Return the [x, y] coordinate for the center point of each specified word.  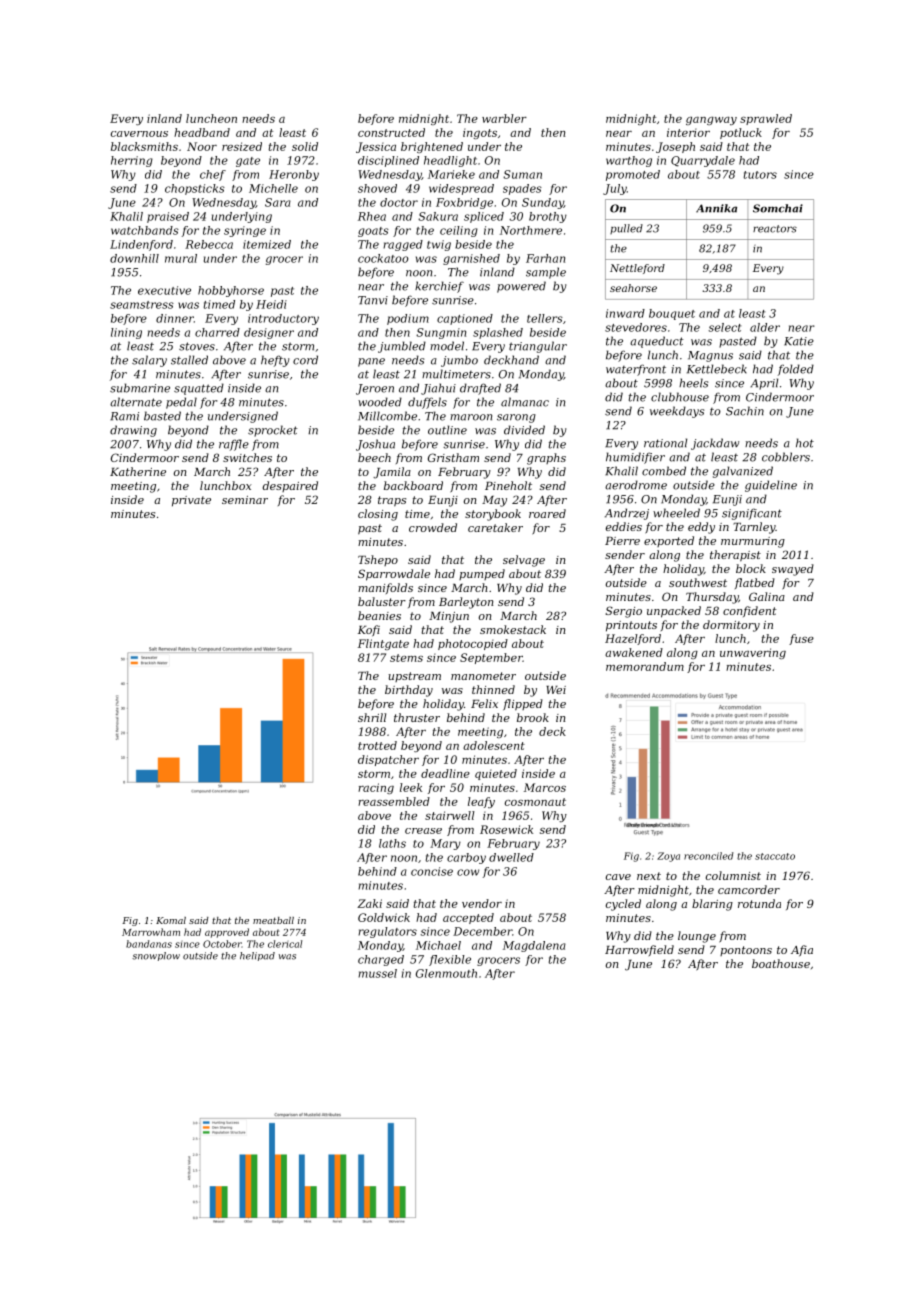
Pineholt [508, 485]
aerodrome [636, 485]
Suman [522, 174]
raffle [234, 445]
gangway [711, 121]
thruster [417, 717]
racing [376, 788]
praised [168, 217]
